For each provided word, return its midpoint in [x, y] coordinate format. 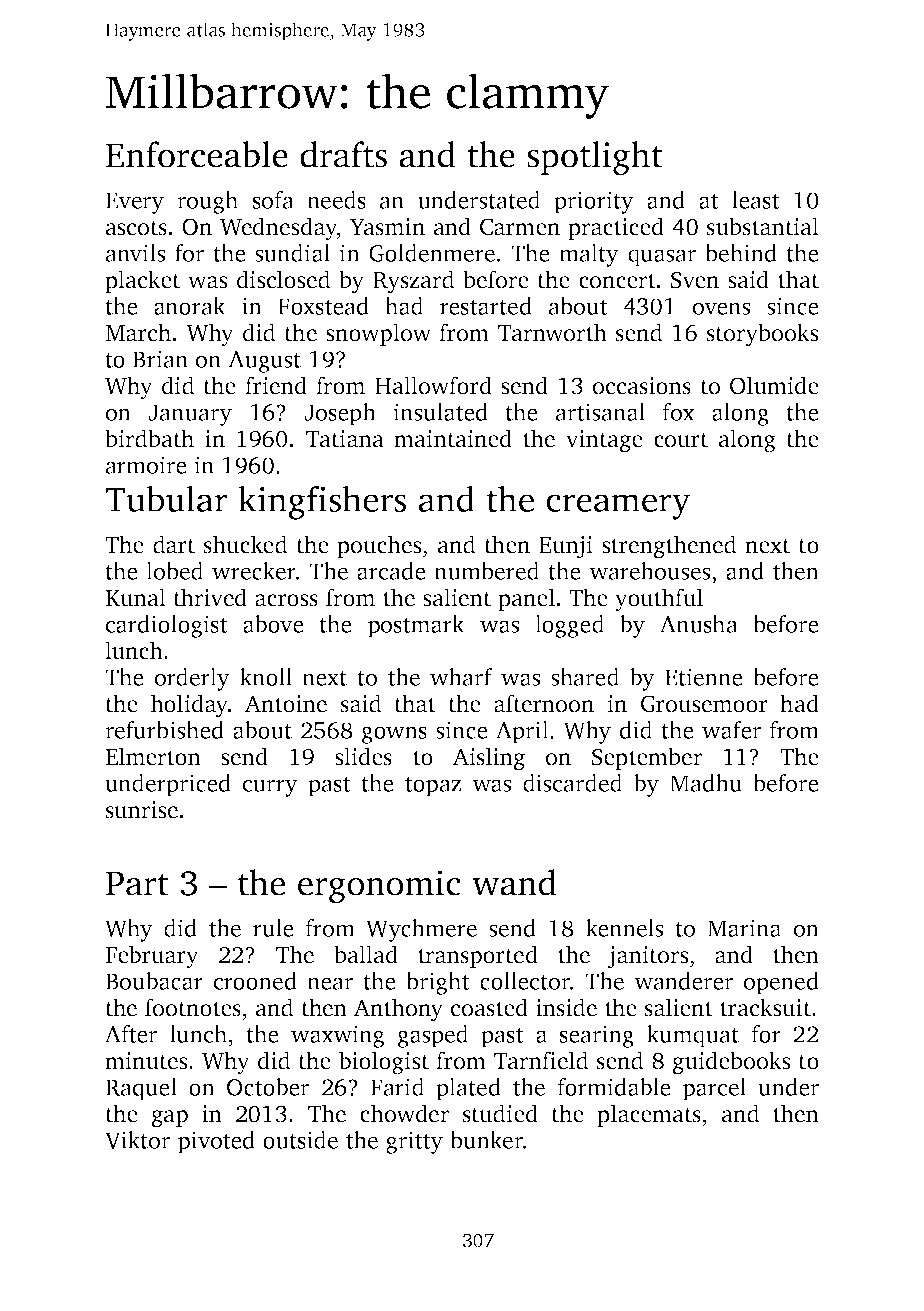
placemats [649, 1115]
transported [478, 956]
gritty [414, 1142]
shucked [245, 544]
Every [135, 203]
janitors [647, 957]
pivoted [216, 1142]
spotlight [595, 158]
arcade [391, 571]
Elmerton [153, 756]
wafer [731, 730]
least [756, 200]
